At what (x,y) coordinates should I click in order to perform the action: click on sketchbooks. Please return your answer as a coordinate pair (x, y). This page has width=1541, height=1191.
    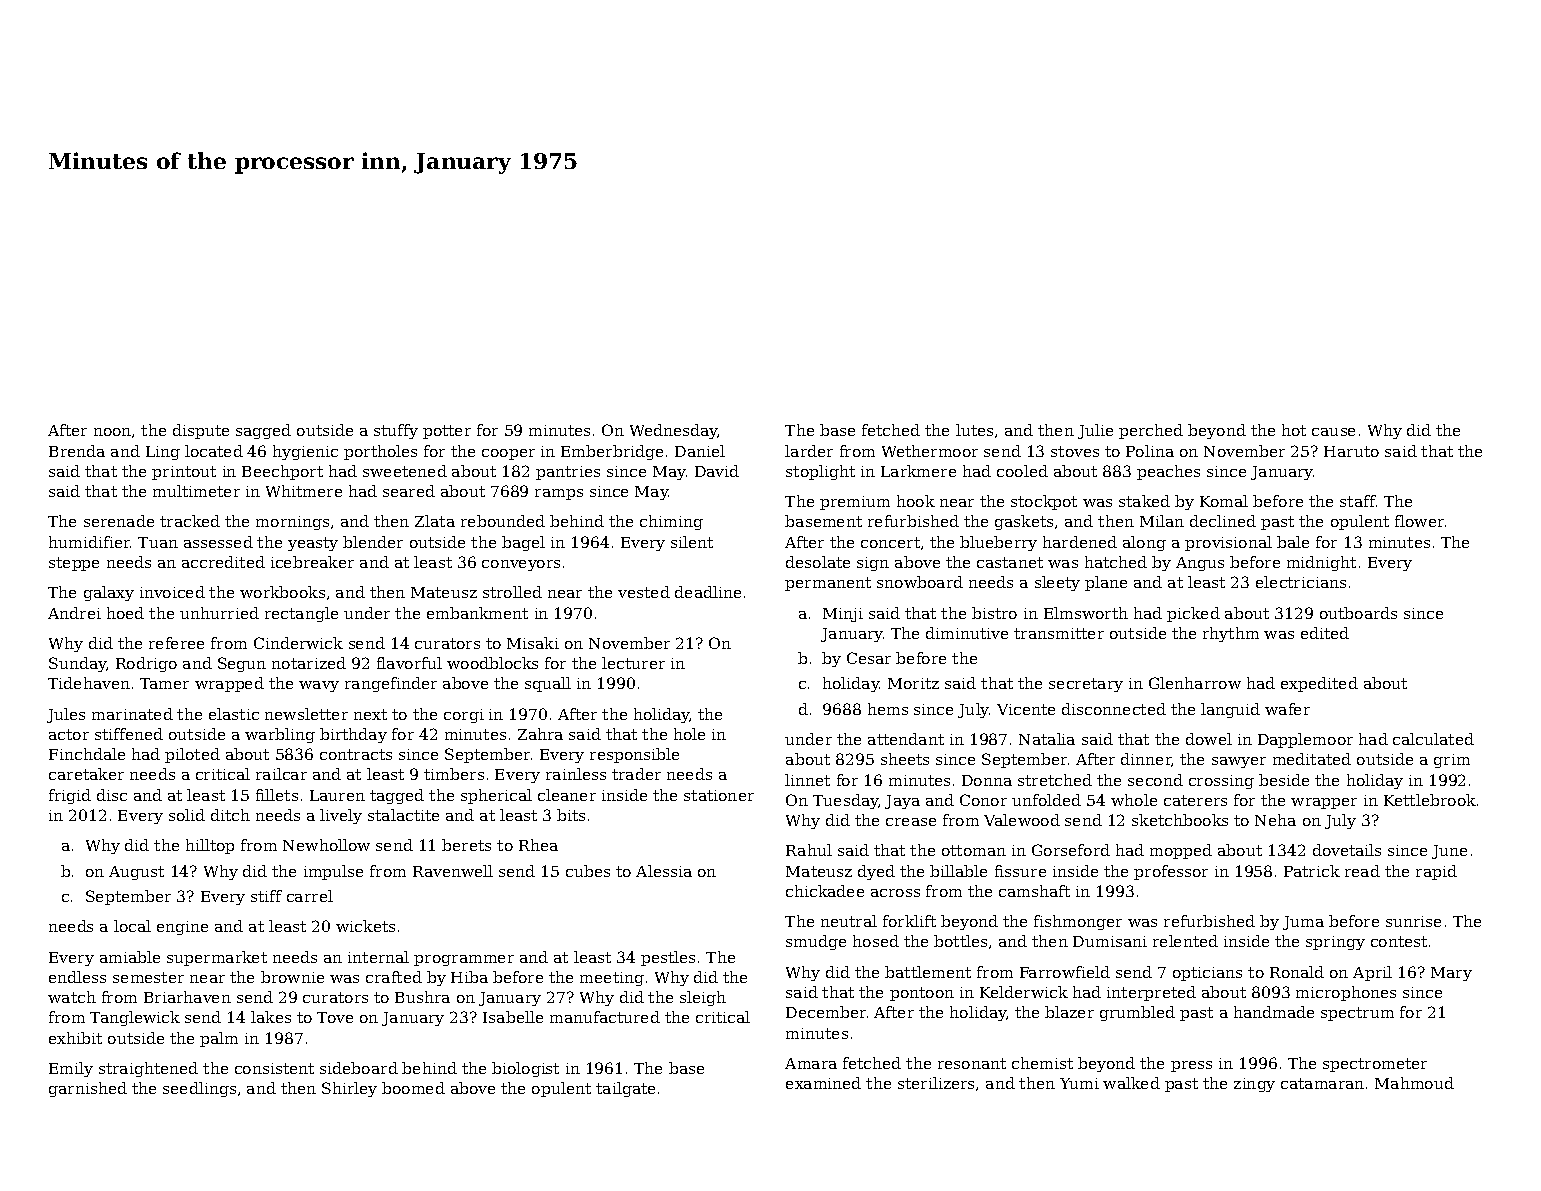
    Looking at the image, I should click on (1180, 820).
